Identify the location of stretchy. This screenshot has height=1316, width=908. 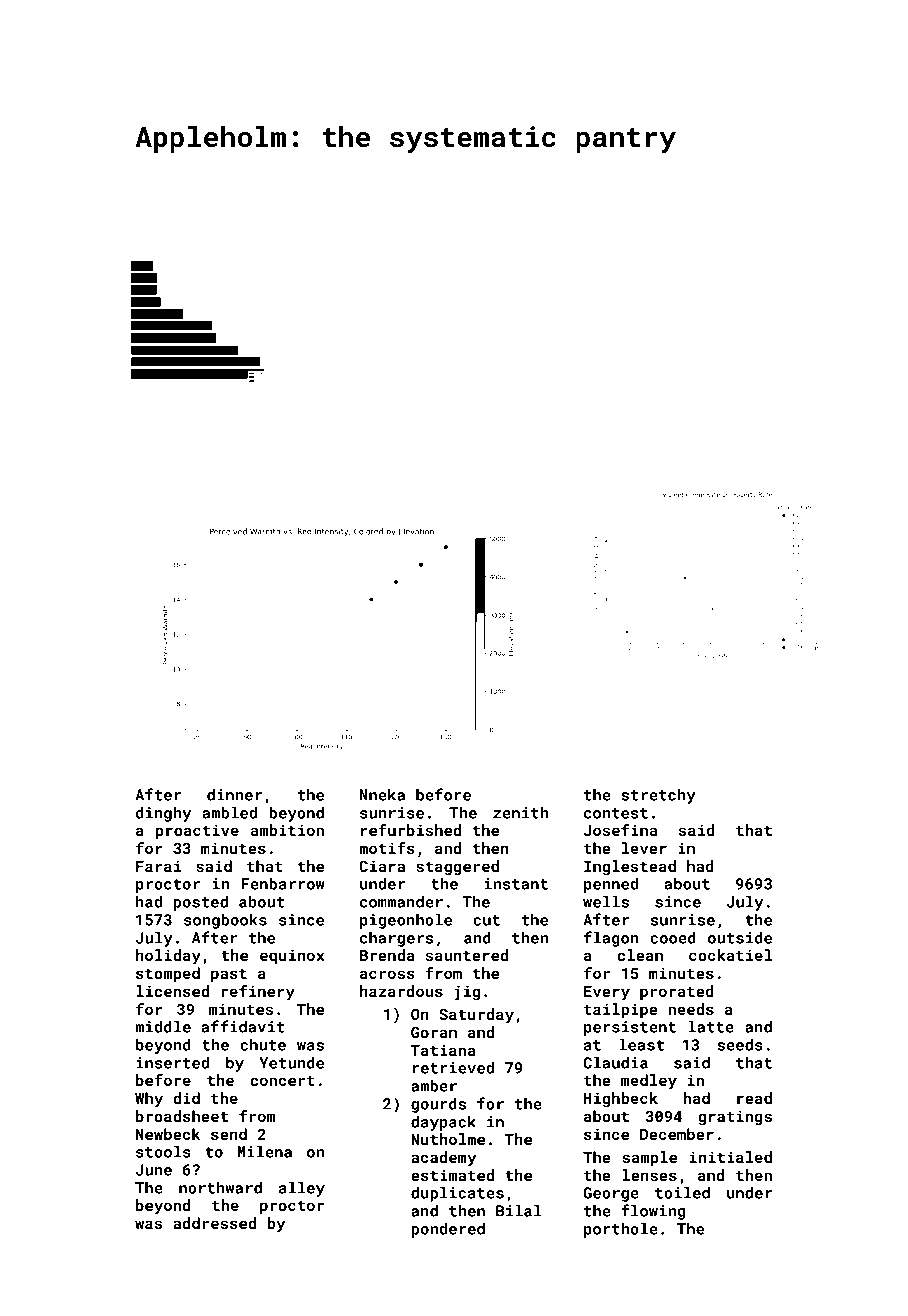
(658, 796).
